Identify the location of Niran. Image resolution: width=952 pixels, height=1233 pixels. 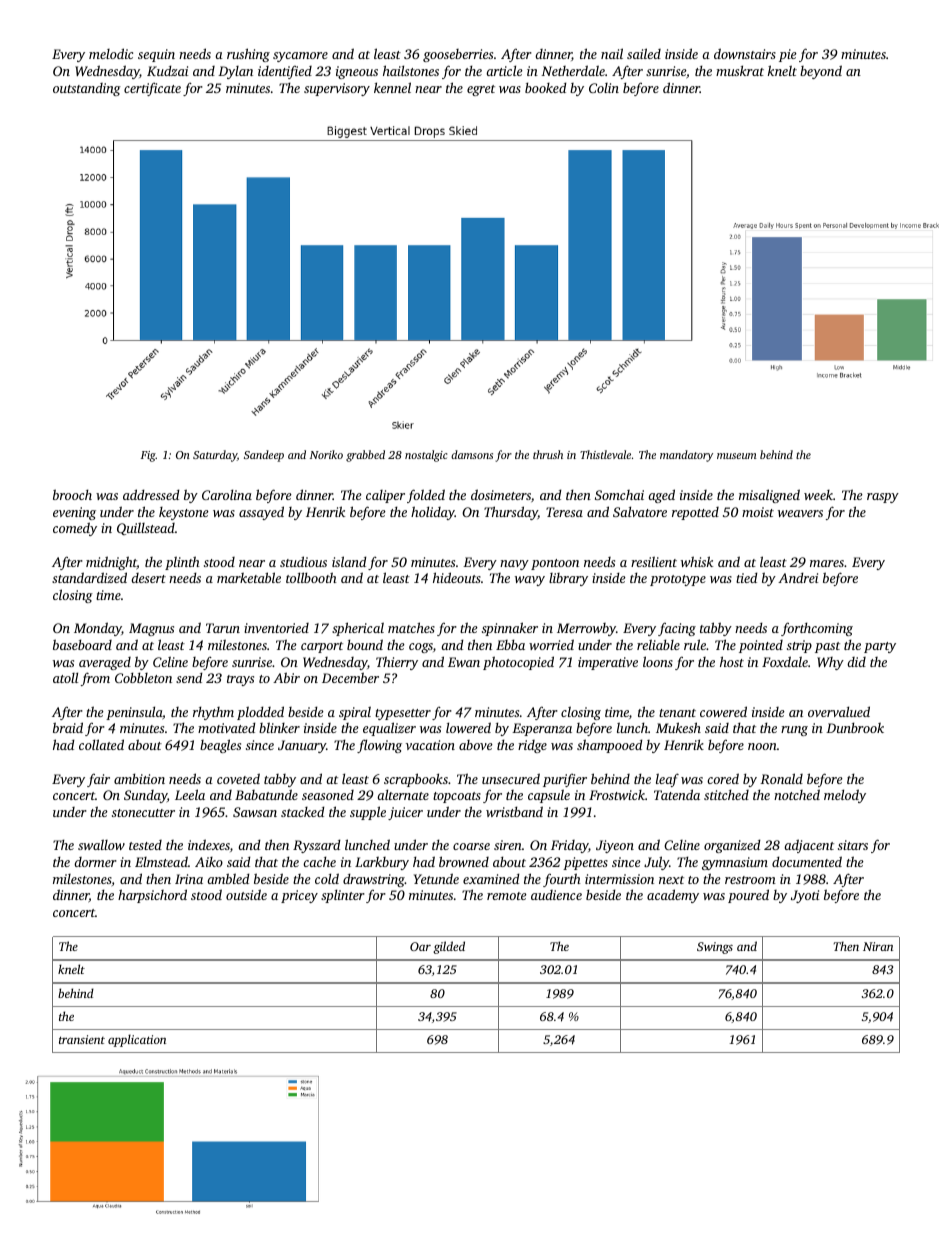
(878, 946).
